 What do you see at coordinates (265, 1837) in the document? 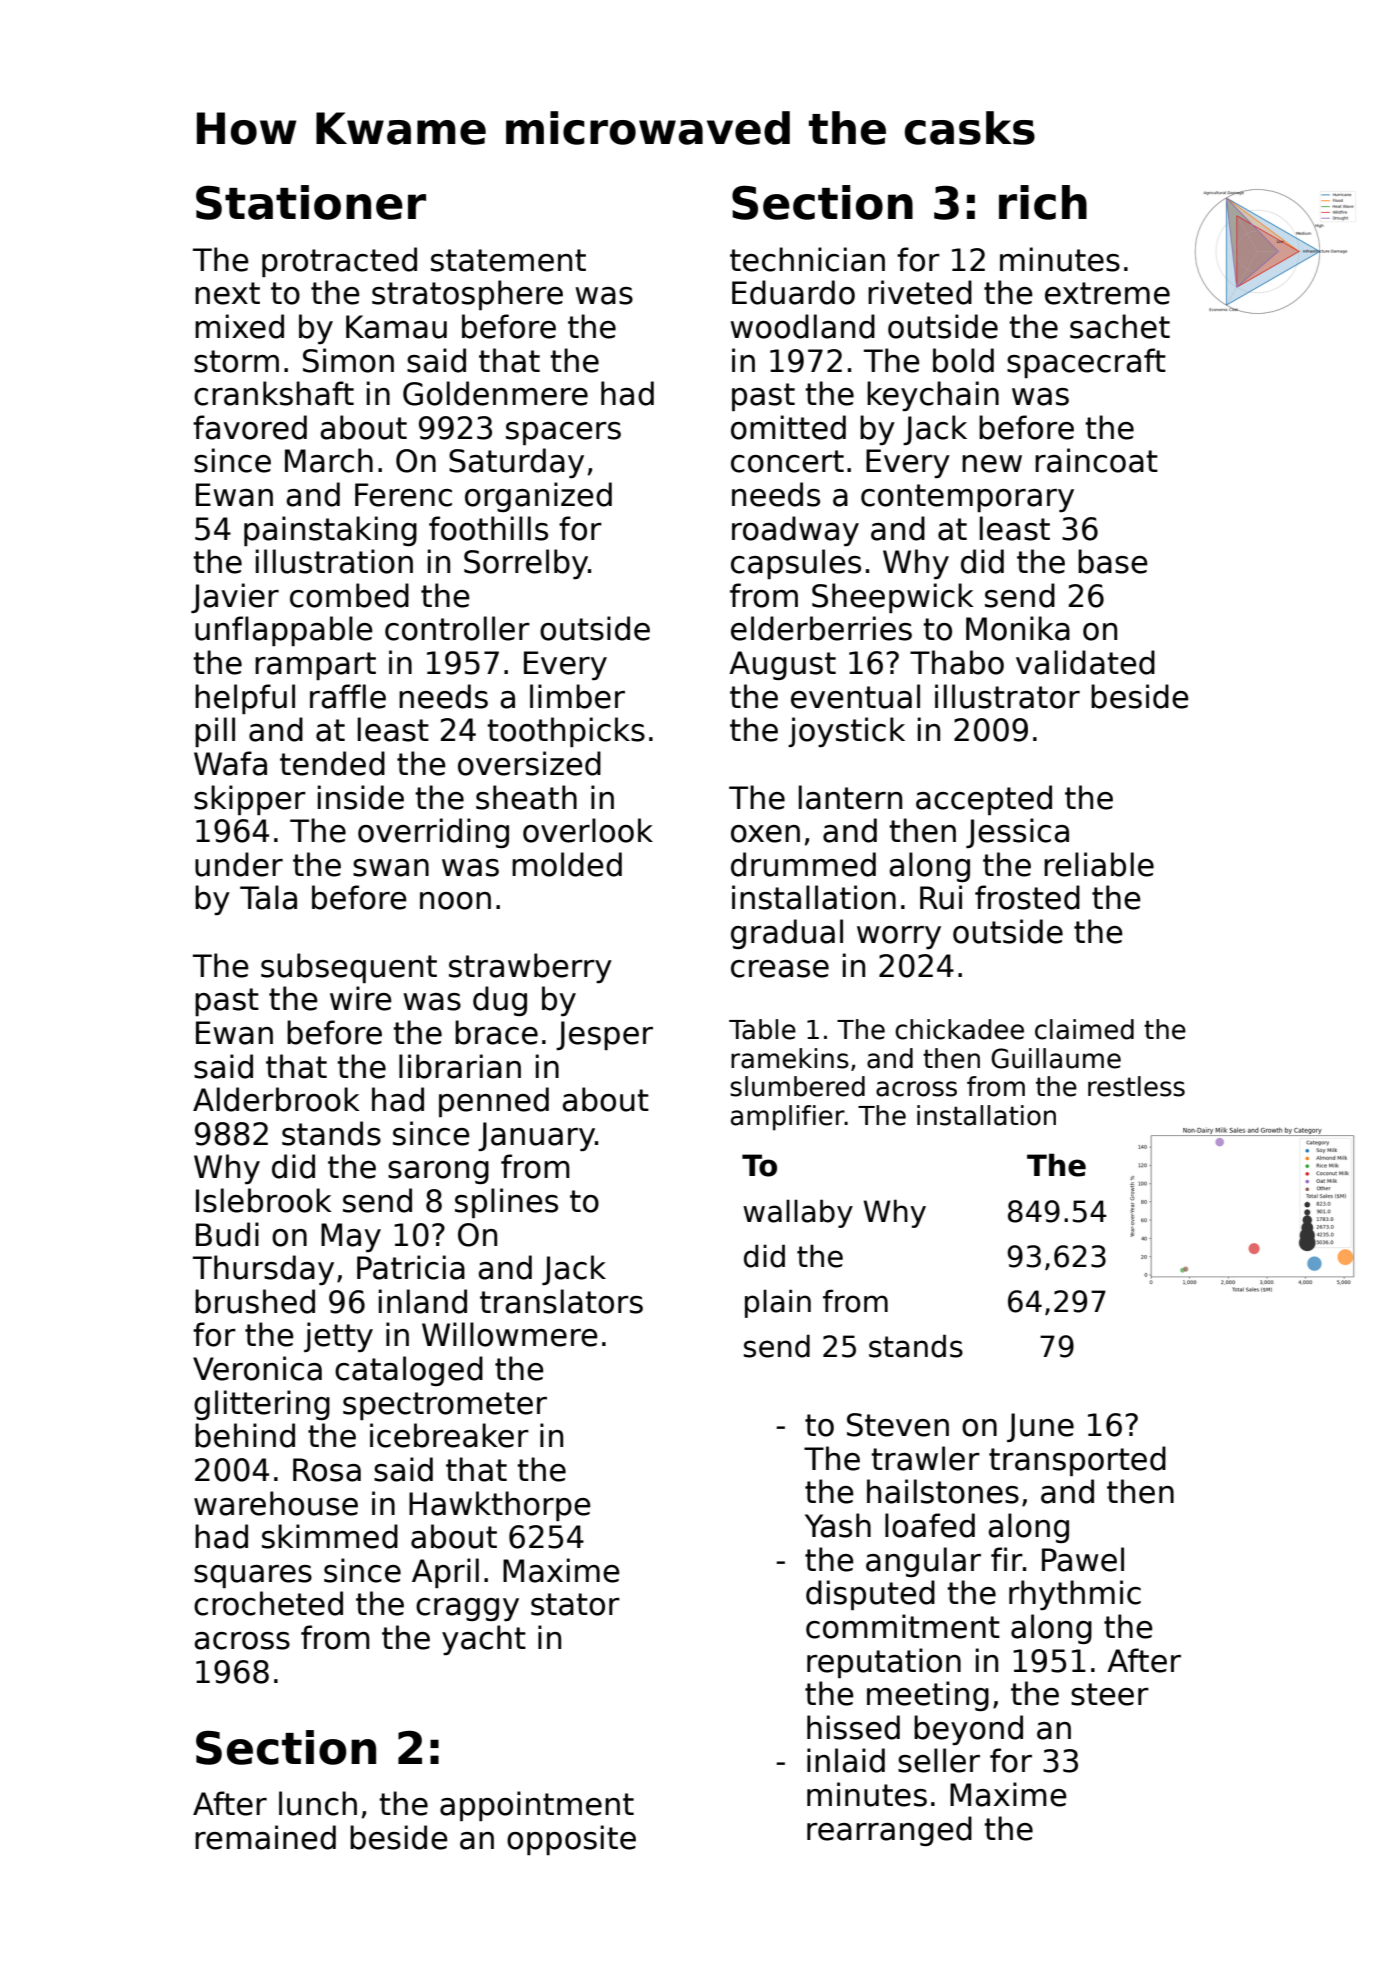
I see `remained` at bounding box center [265, 1837].
